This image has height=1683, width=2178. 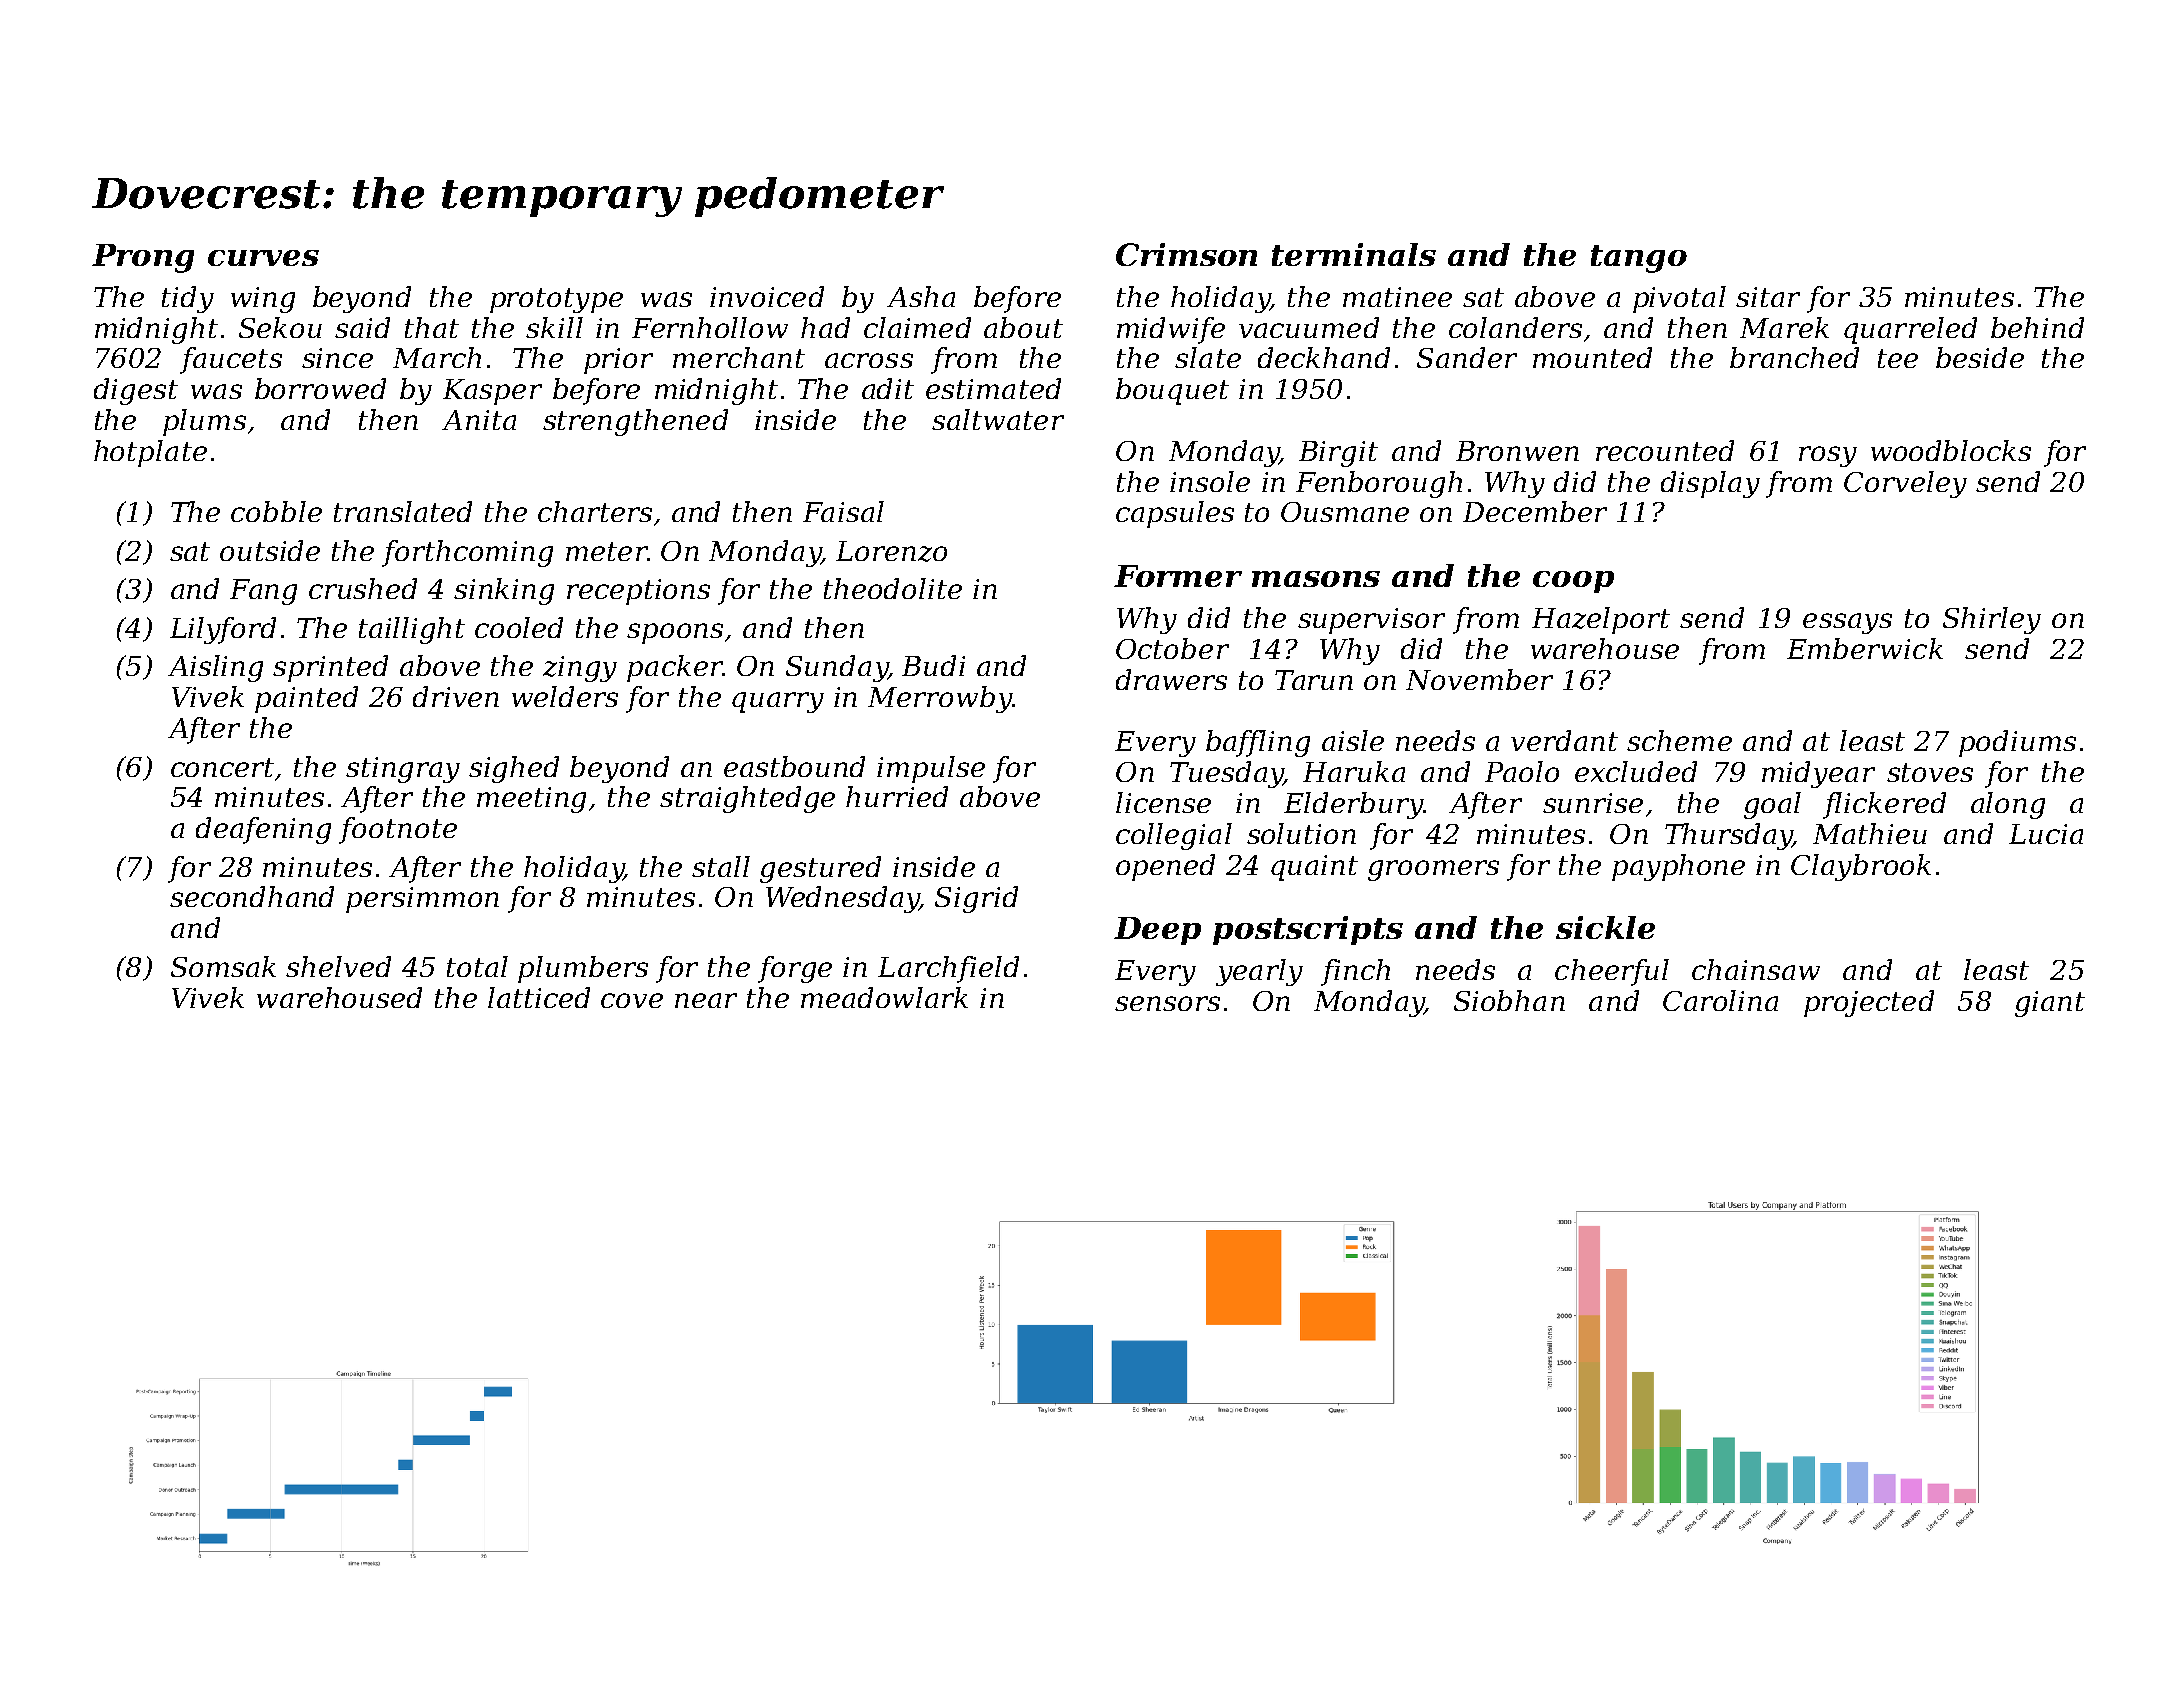 I want to click on Crimson, so click(x=1186, y=254).
